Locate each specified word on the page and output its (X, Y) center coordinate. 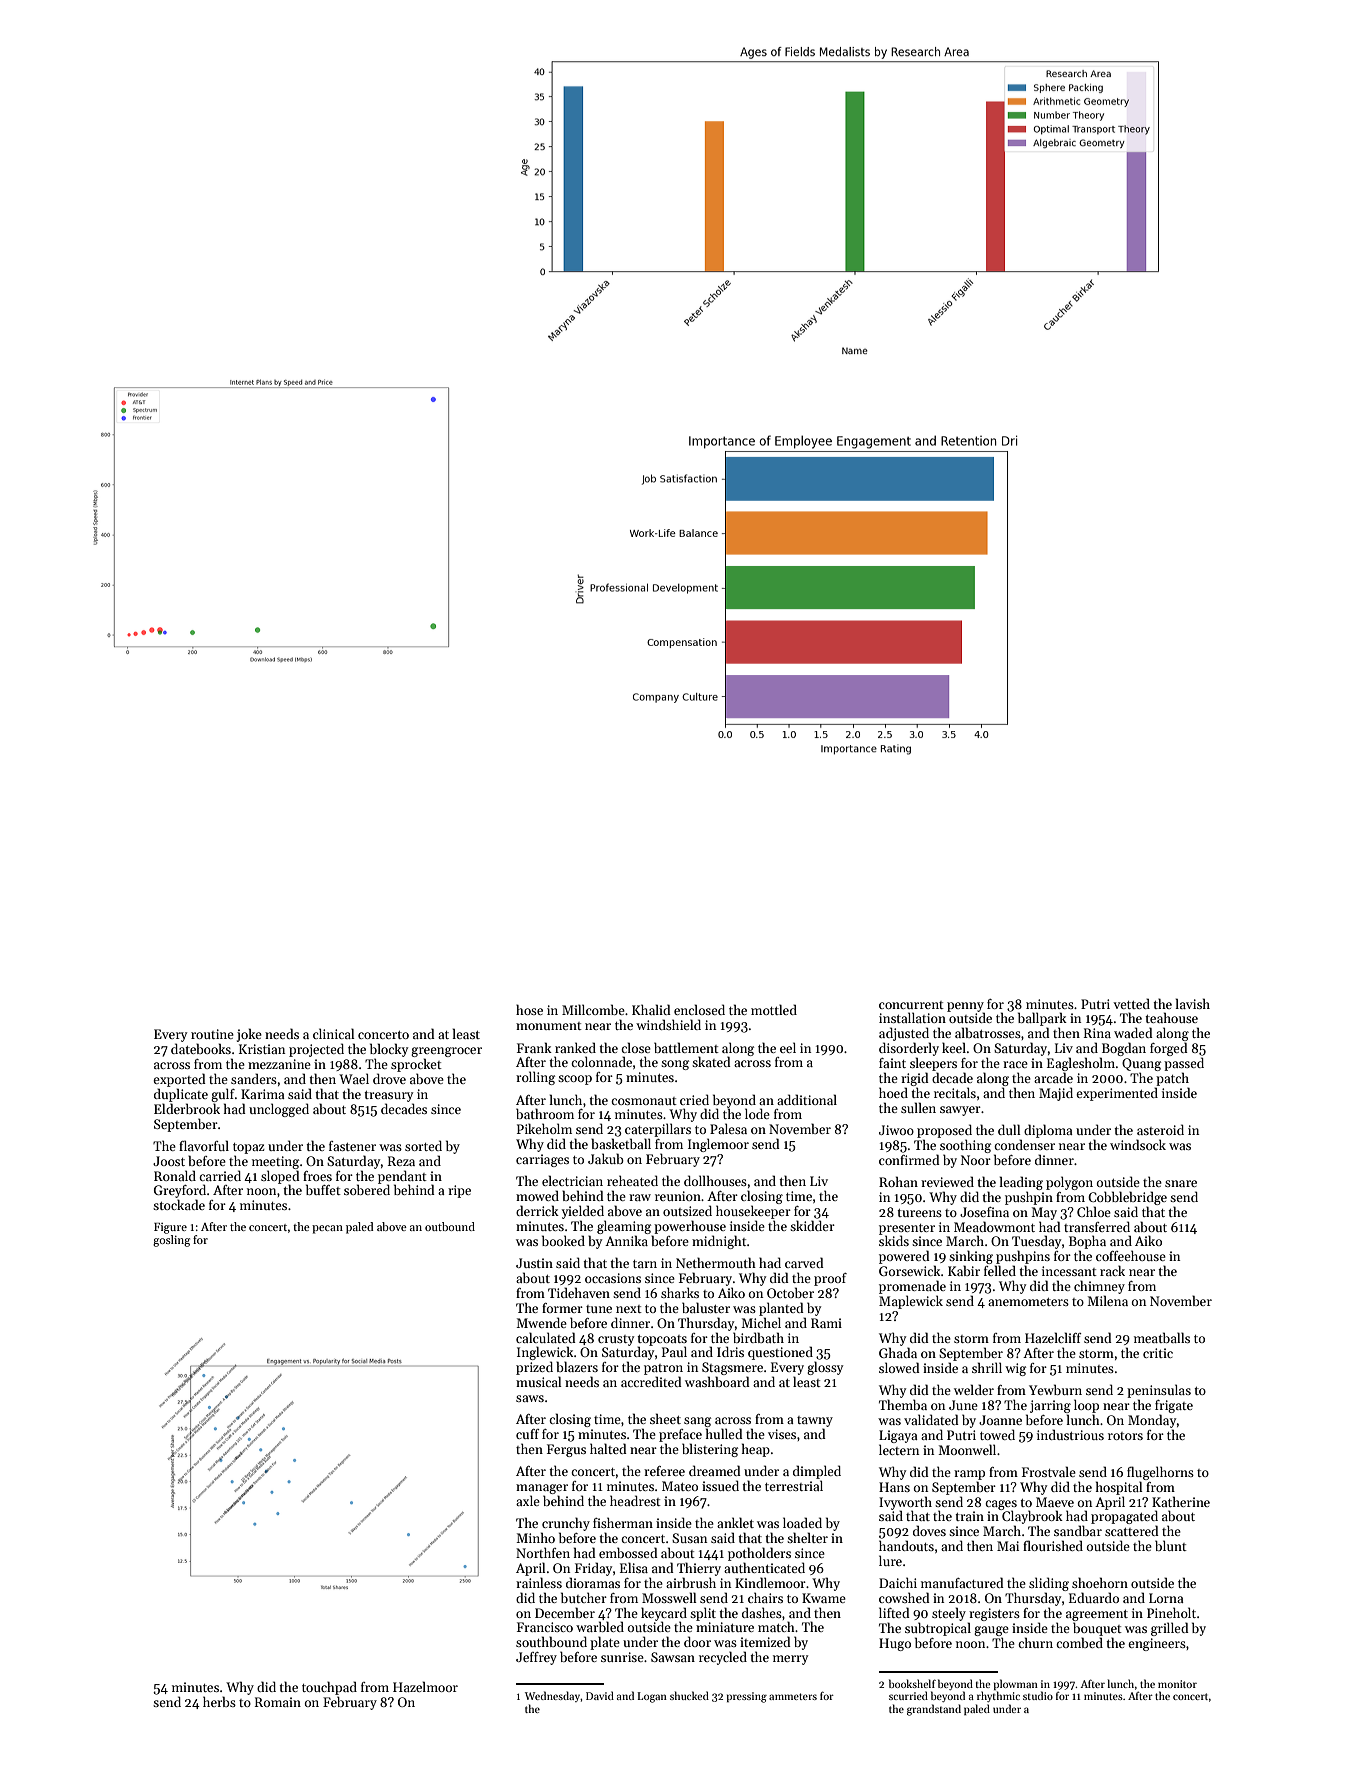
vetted (1131, 1003)
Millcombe (593, 1009)
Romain (278, 1702)
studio (1038, 1695)
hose (529, 1009)
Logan (652, 1697)
